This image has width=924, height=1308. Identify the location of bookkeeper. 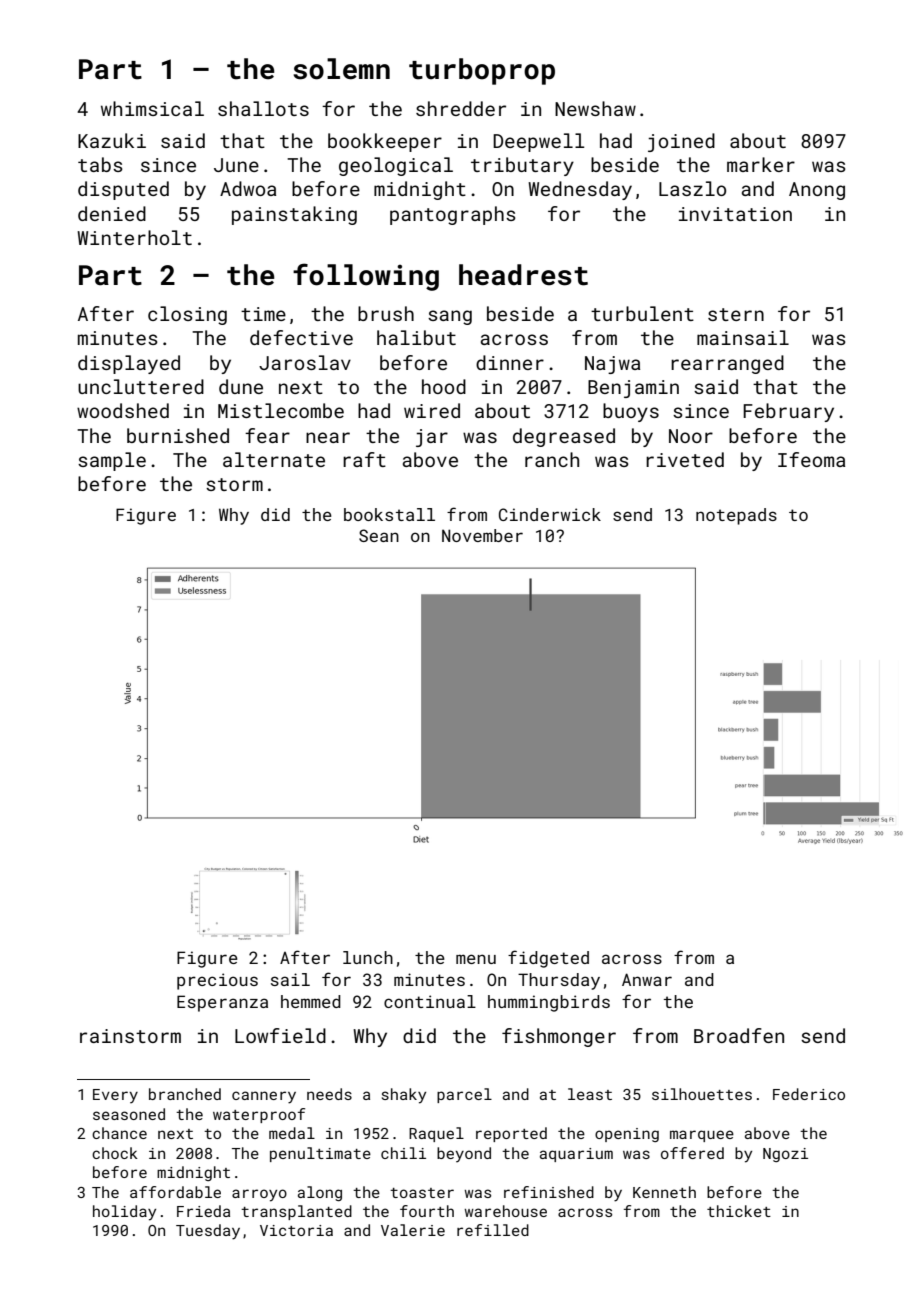
(385, 142).
